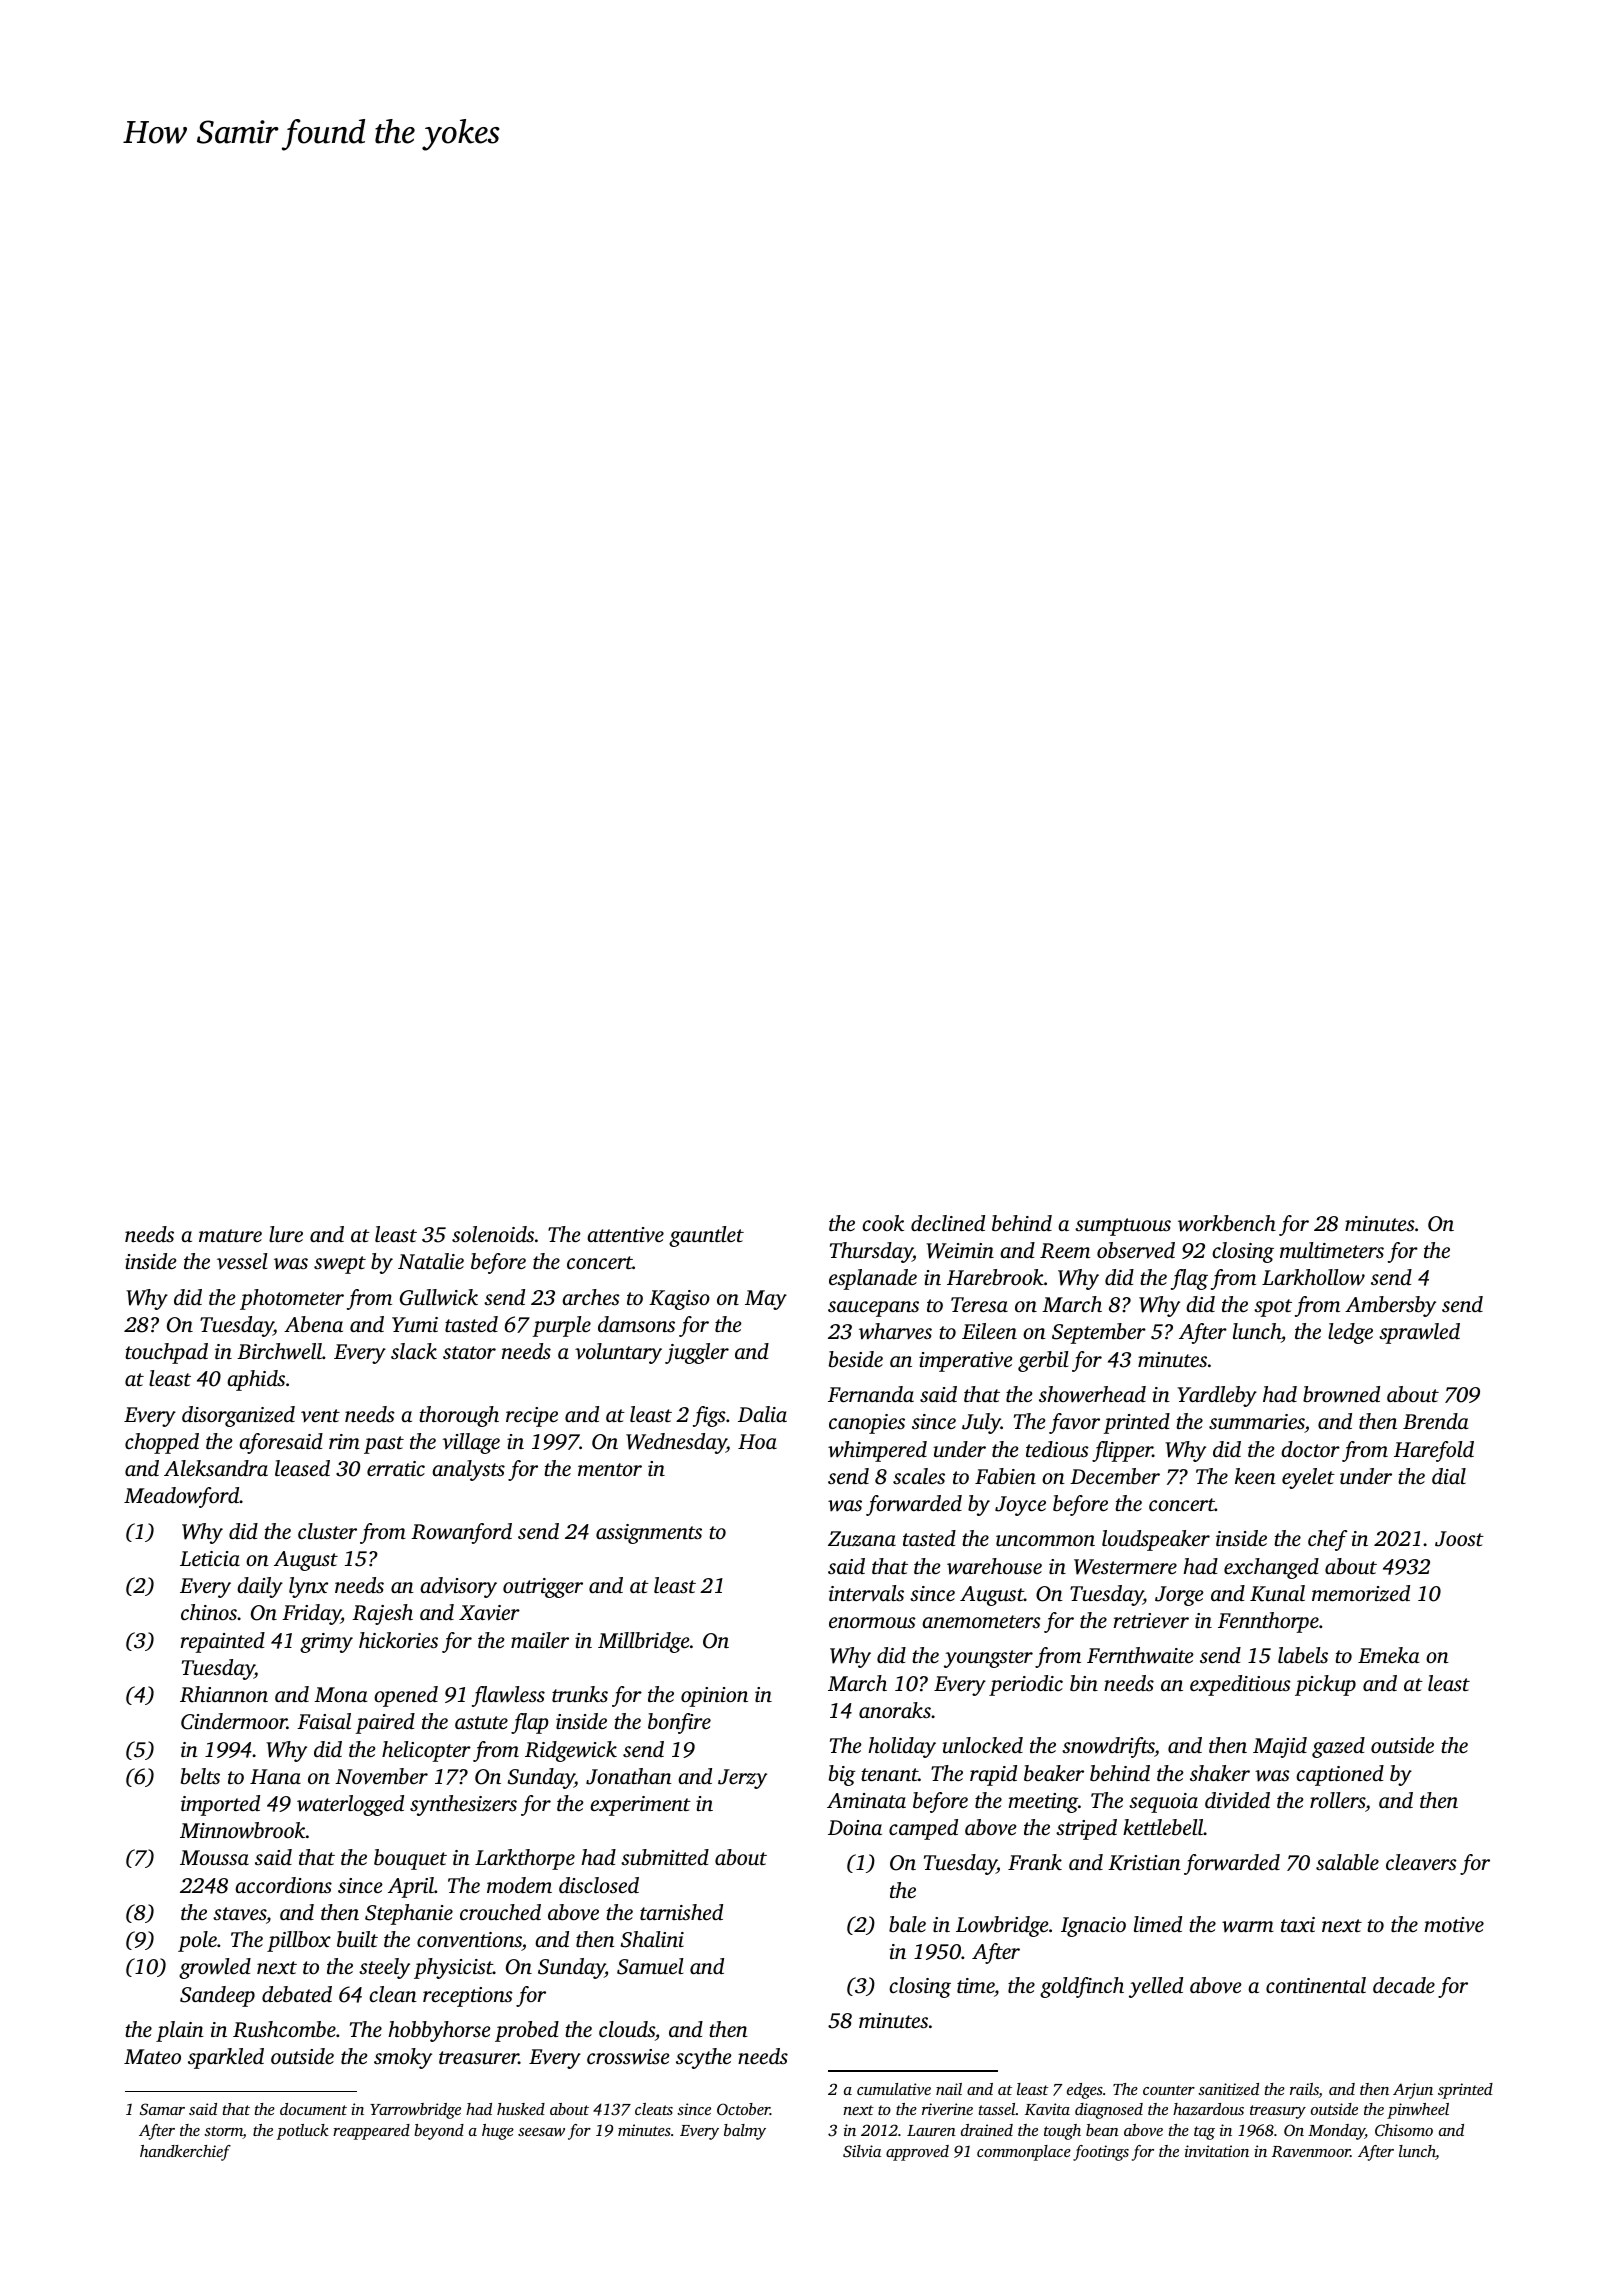 This image has height=2292, width=1620. Describe the element at coordinates (1156, 1987) in the image. I see `yelled` at that location.
